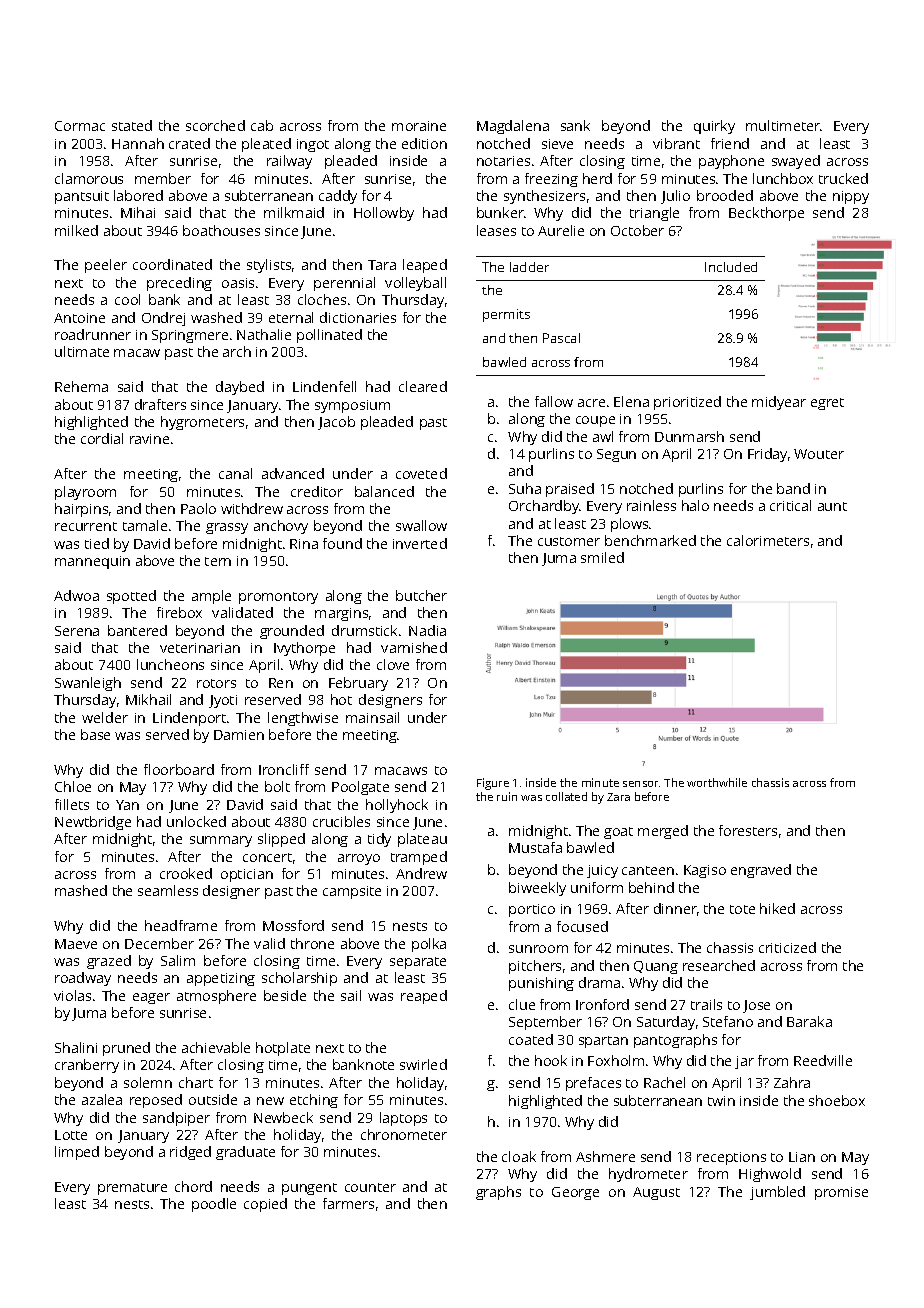 The image size is (924, 1308). I want to click on egret, so click(827, 404).
